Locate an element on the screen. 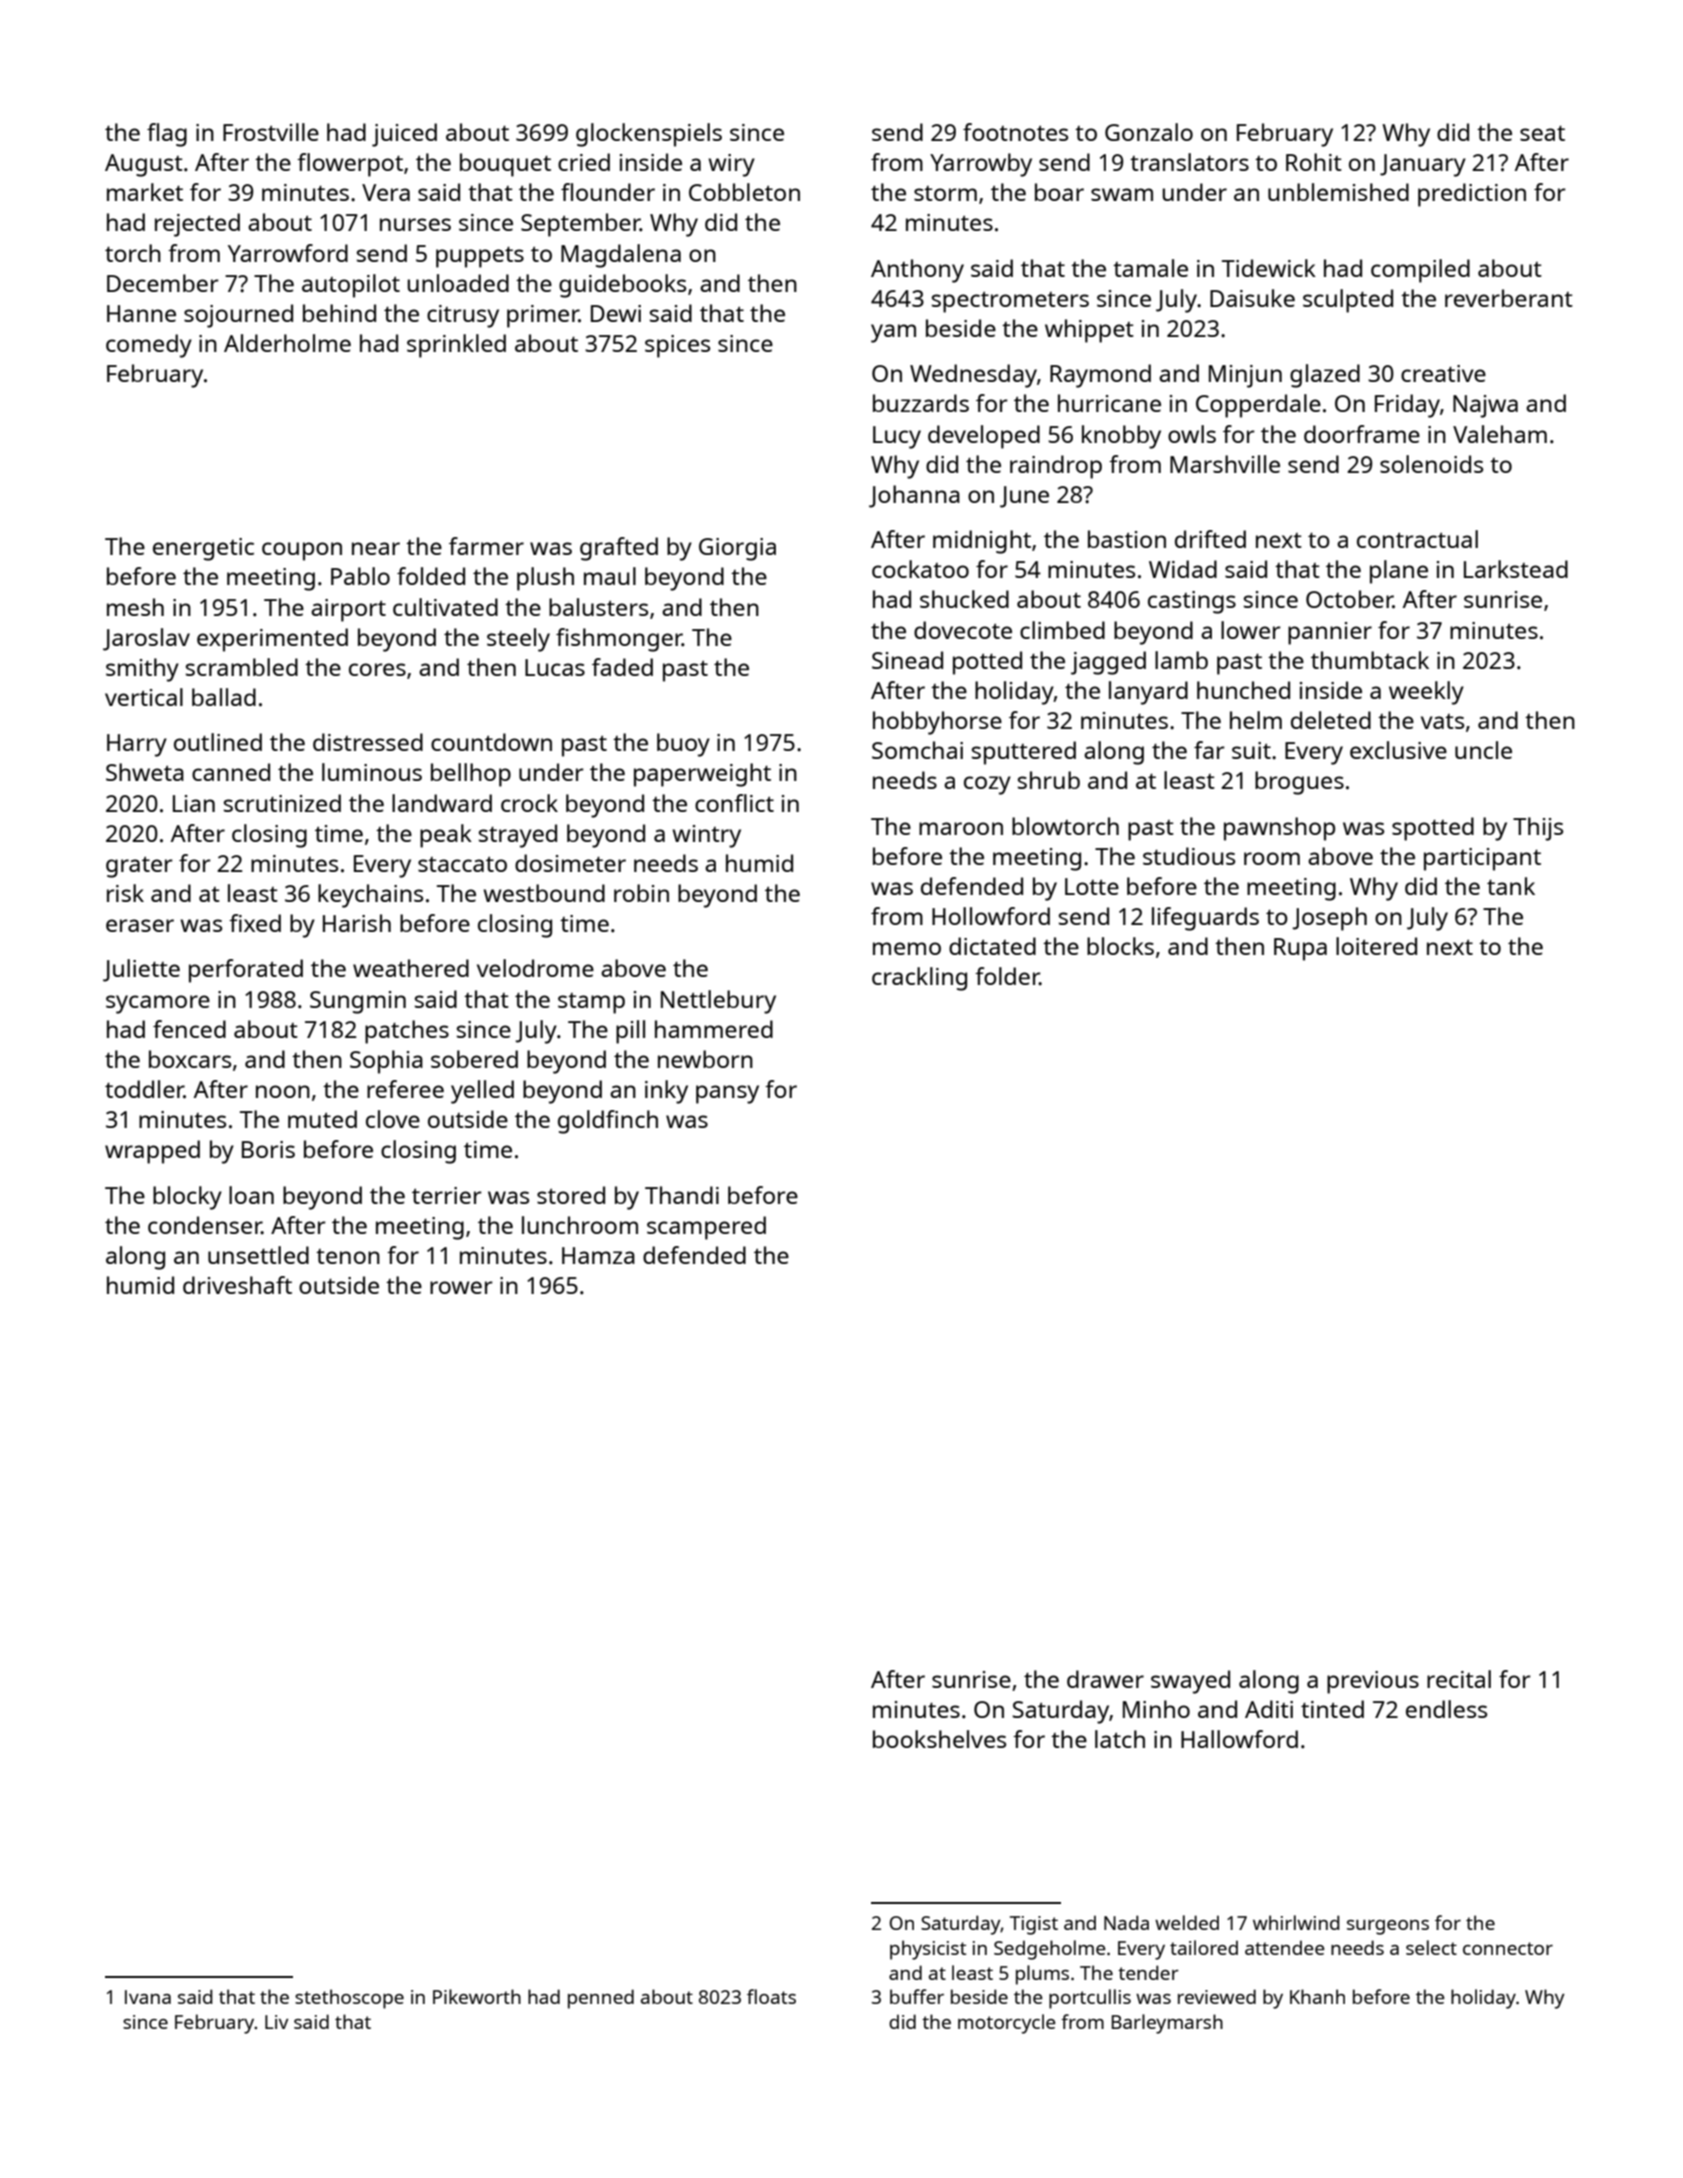 The image size is (1683, 2178). prediction is located at coordinates (1472, 195).
